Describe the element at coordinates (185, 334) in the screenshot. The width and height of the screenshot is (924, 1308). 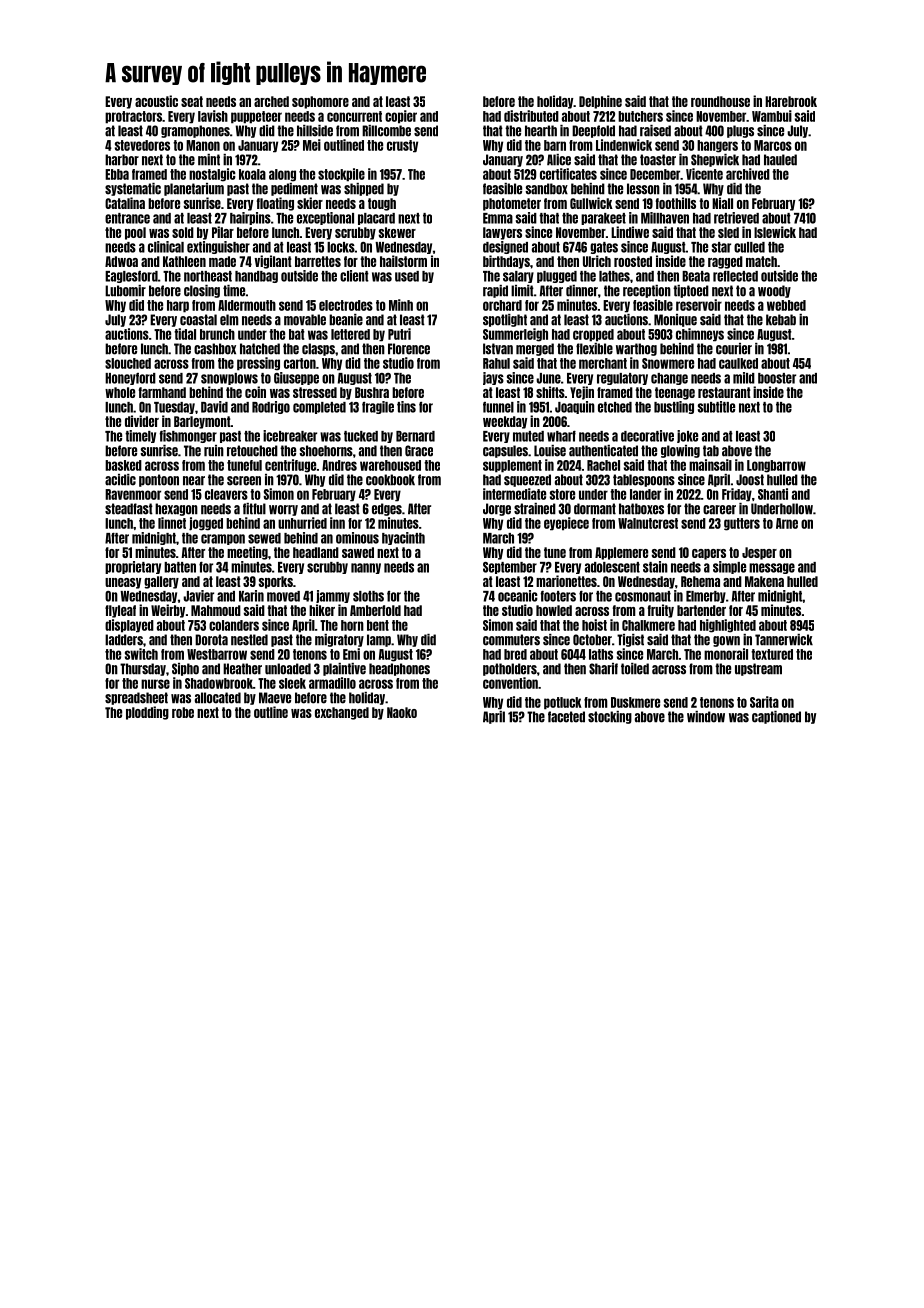
I see `tidal` at that location.
